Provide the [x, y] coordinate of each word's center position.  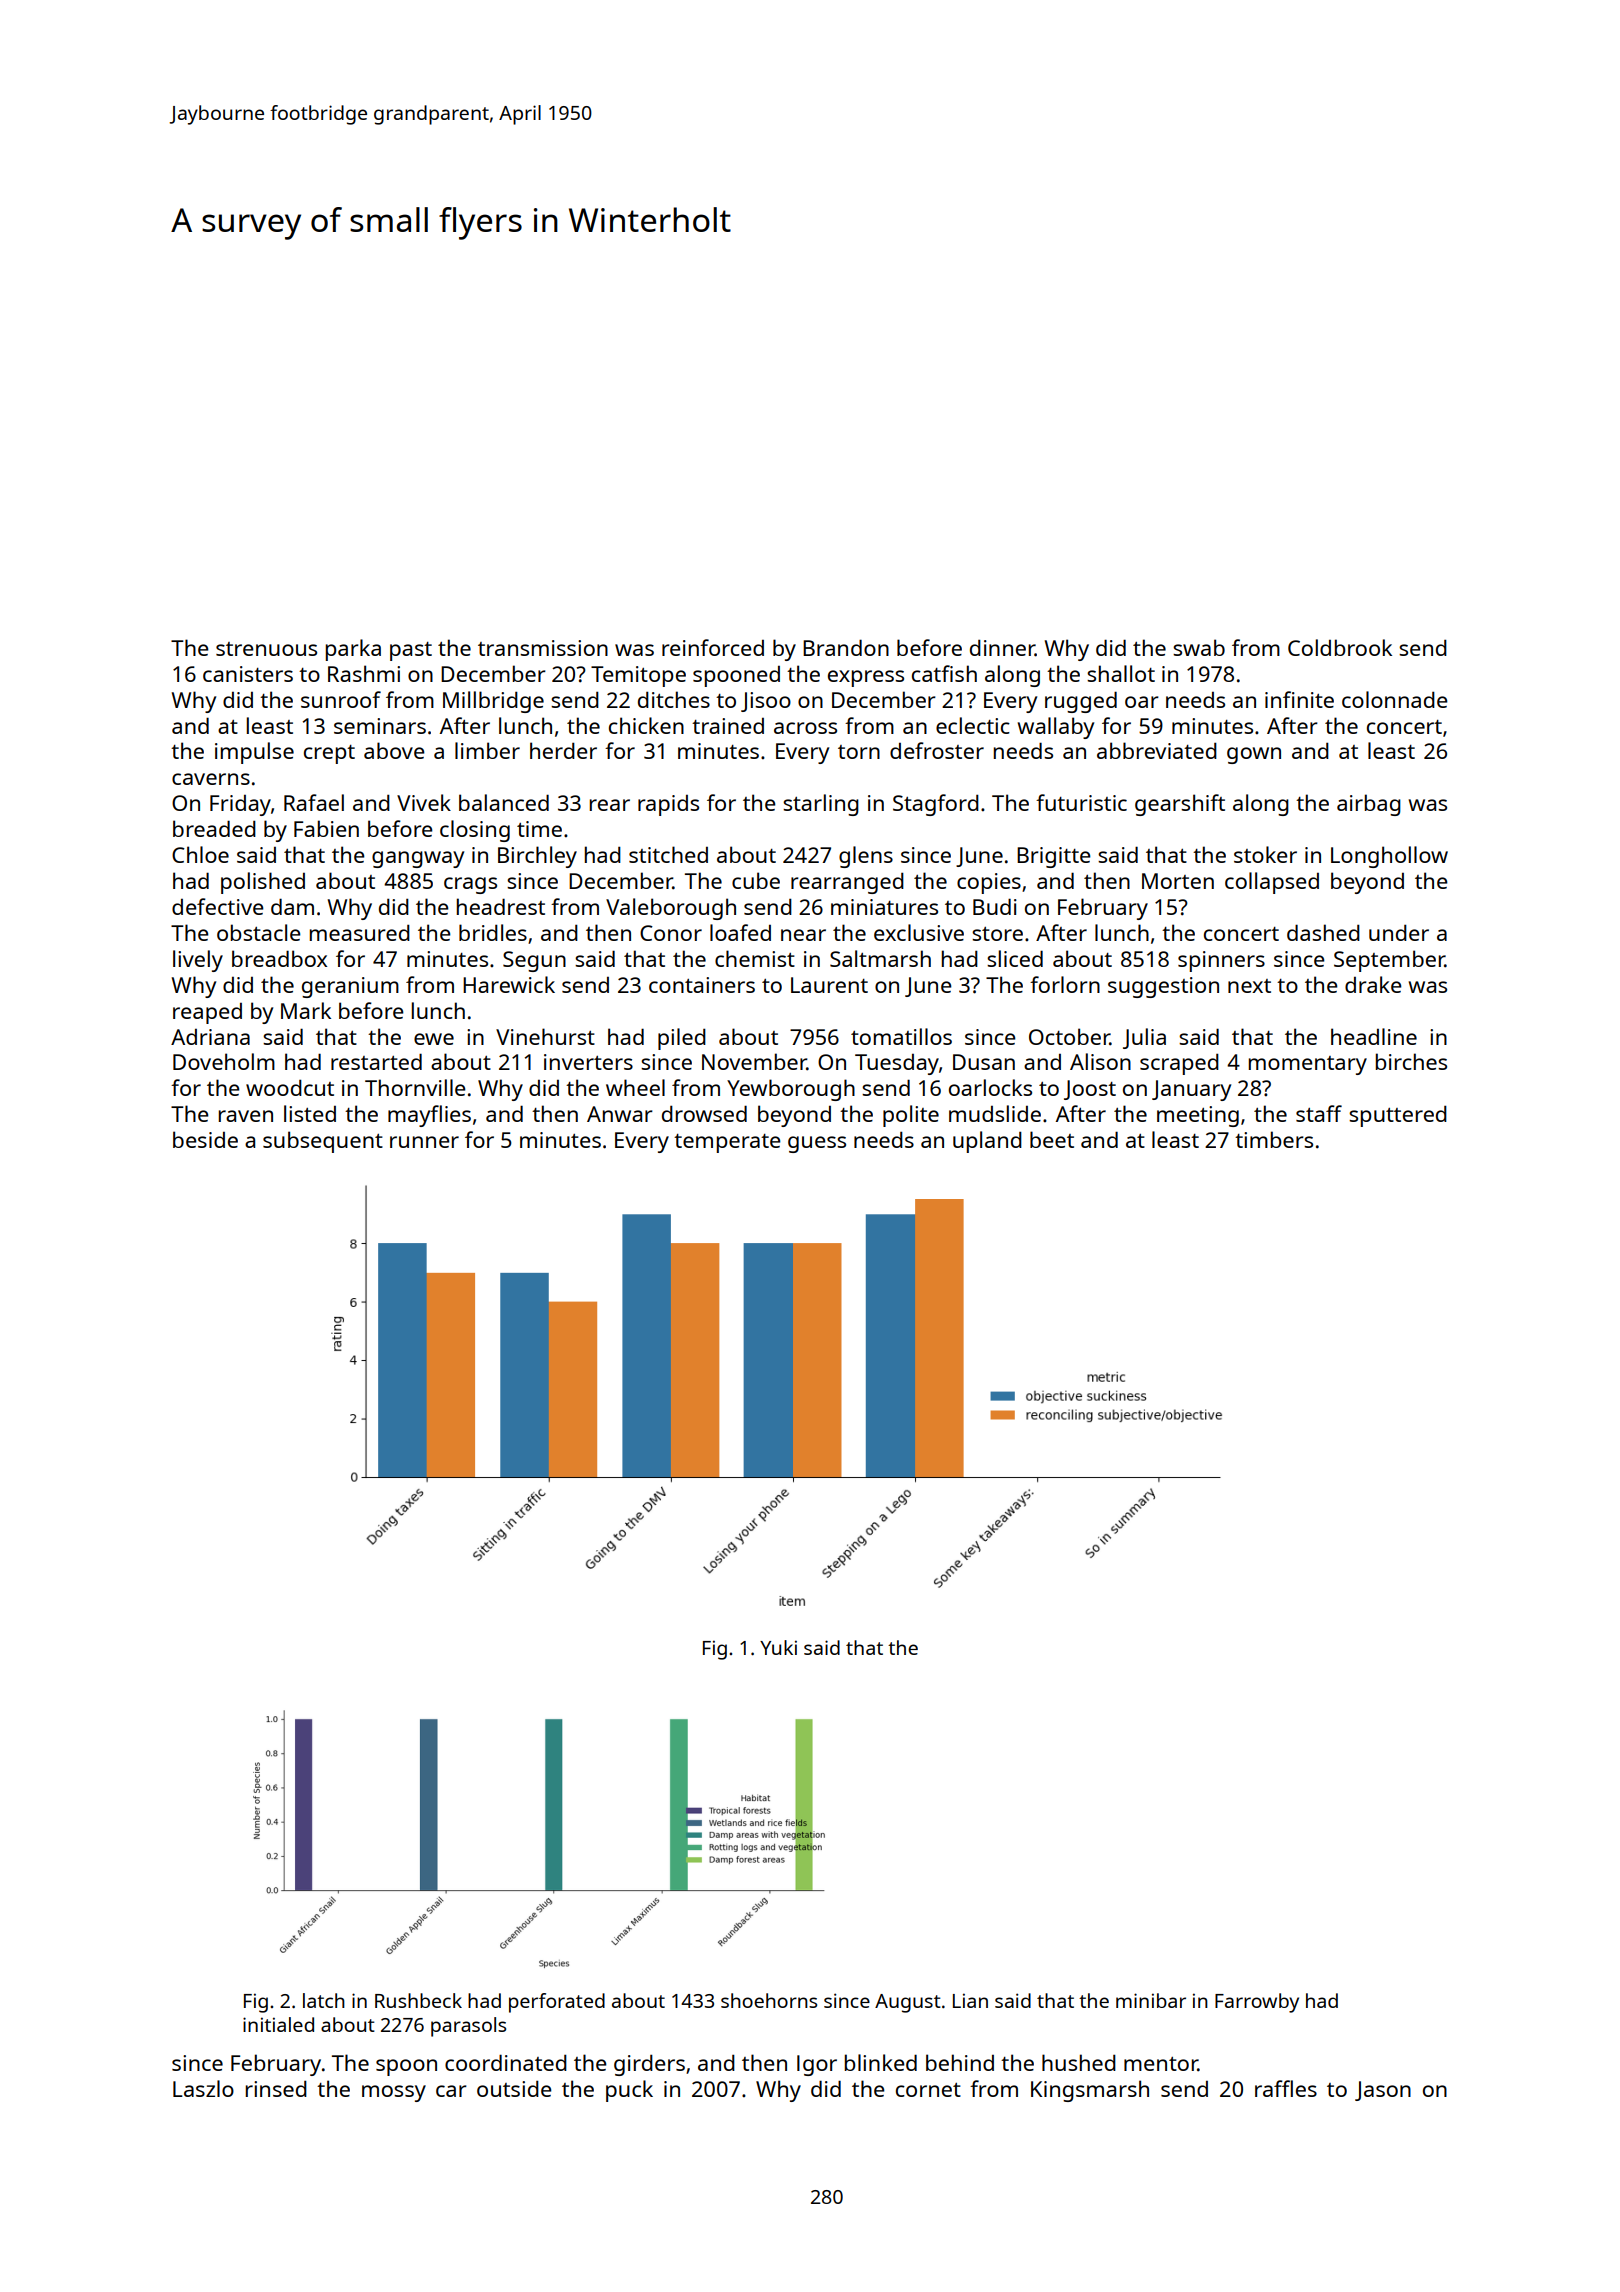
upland [987, 1142]
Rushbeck [418, 2000]
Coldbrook [1340, 647]
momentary [1308, 1065]
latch [324, 2000]
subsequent [323, 1142]
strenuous [266, 649]
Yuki [778, 1647]
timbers [1274, 1139]
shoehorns [769, 2000]
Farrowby [1257, 2003]
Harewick [509, 984]
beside [205, 1139]
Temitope [638, 676]
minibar [1151, 2000]
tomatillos [901, 1036]
